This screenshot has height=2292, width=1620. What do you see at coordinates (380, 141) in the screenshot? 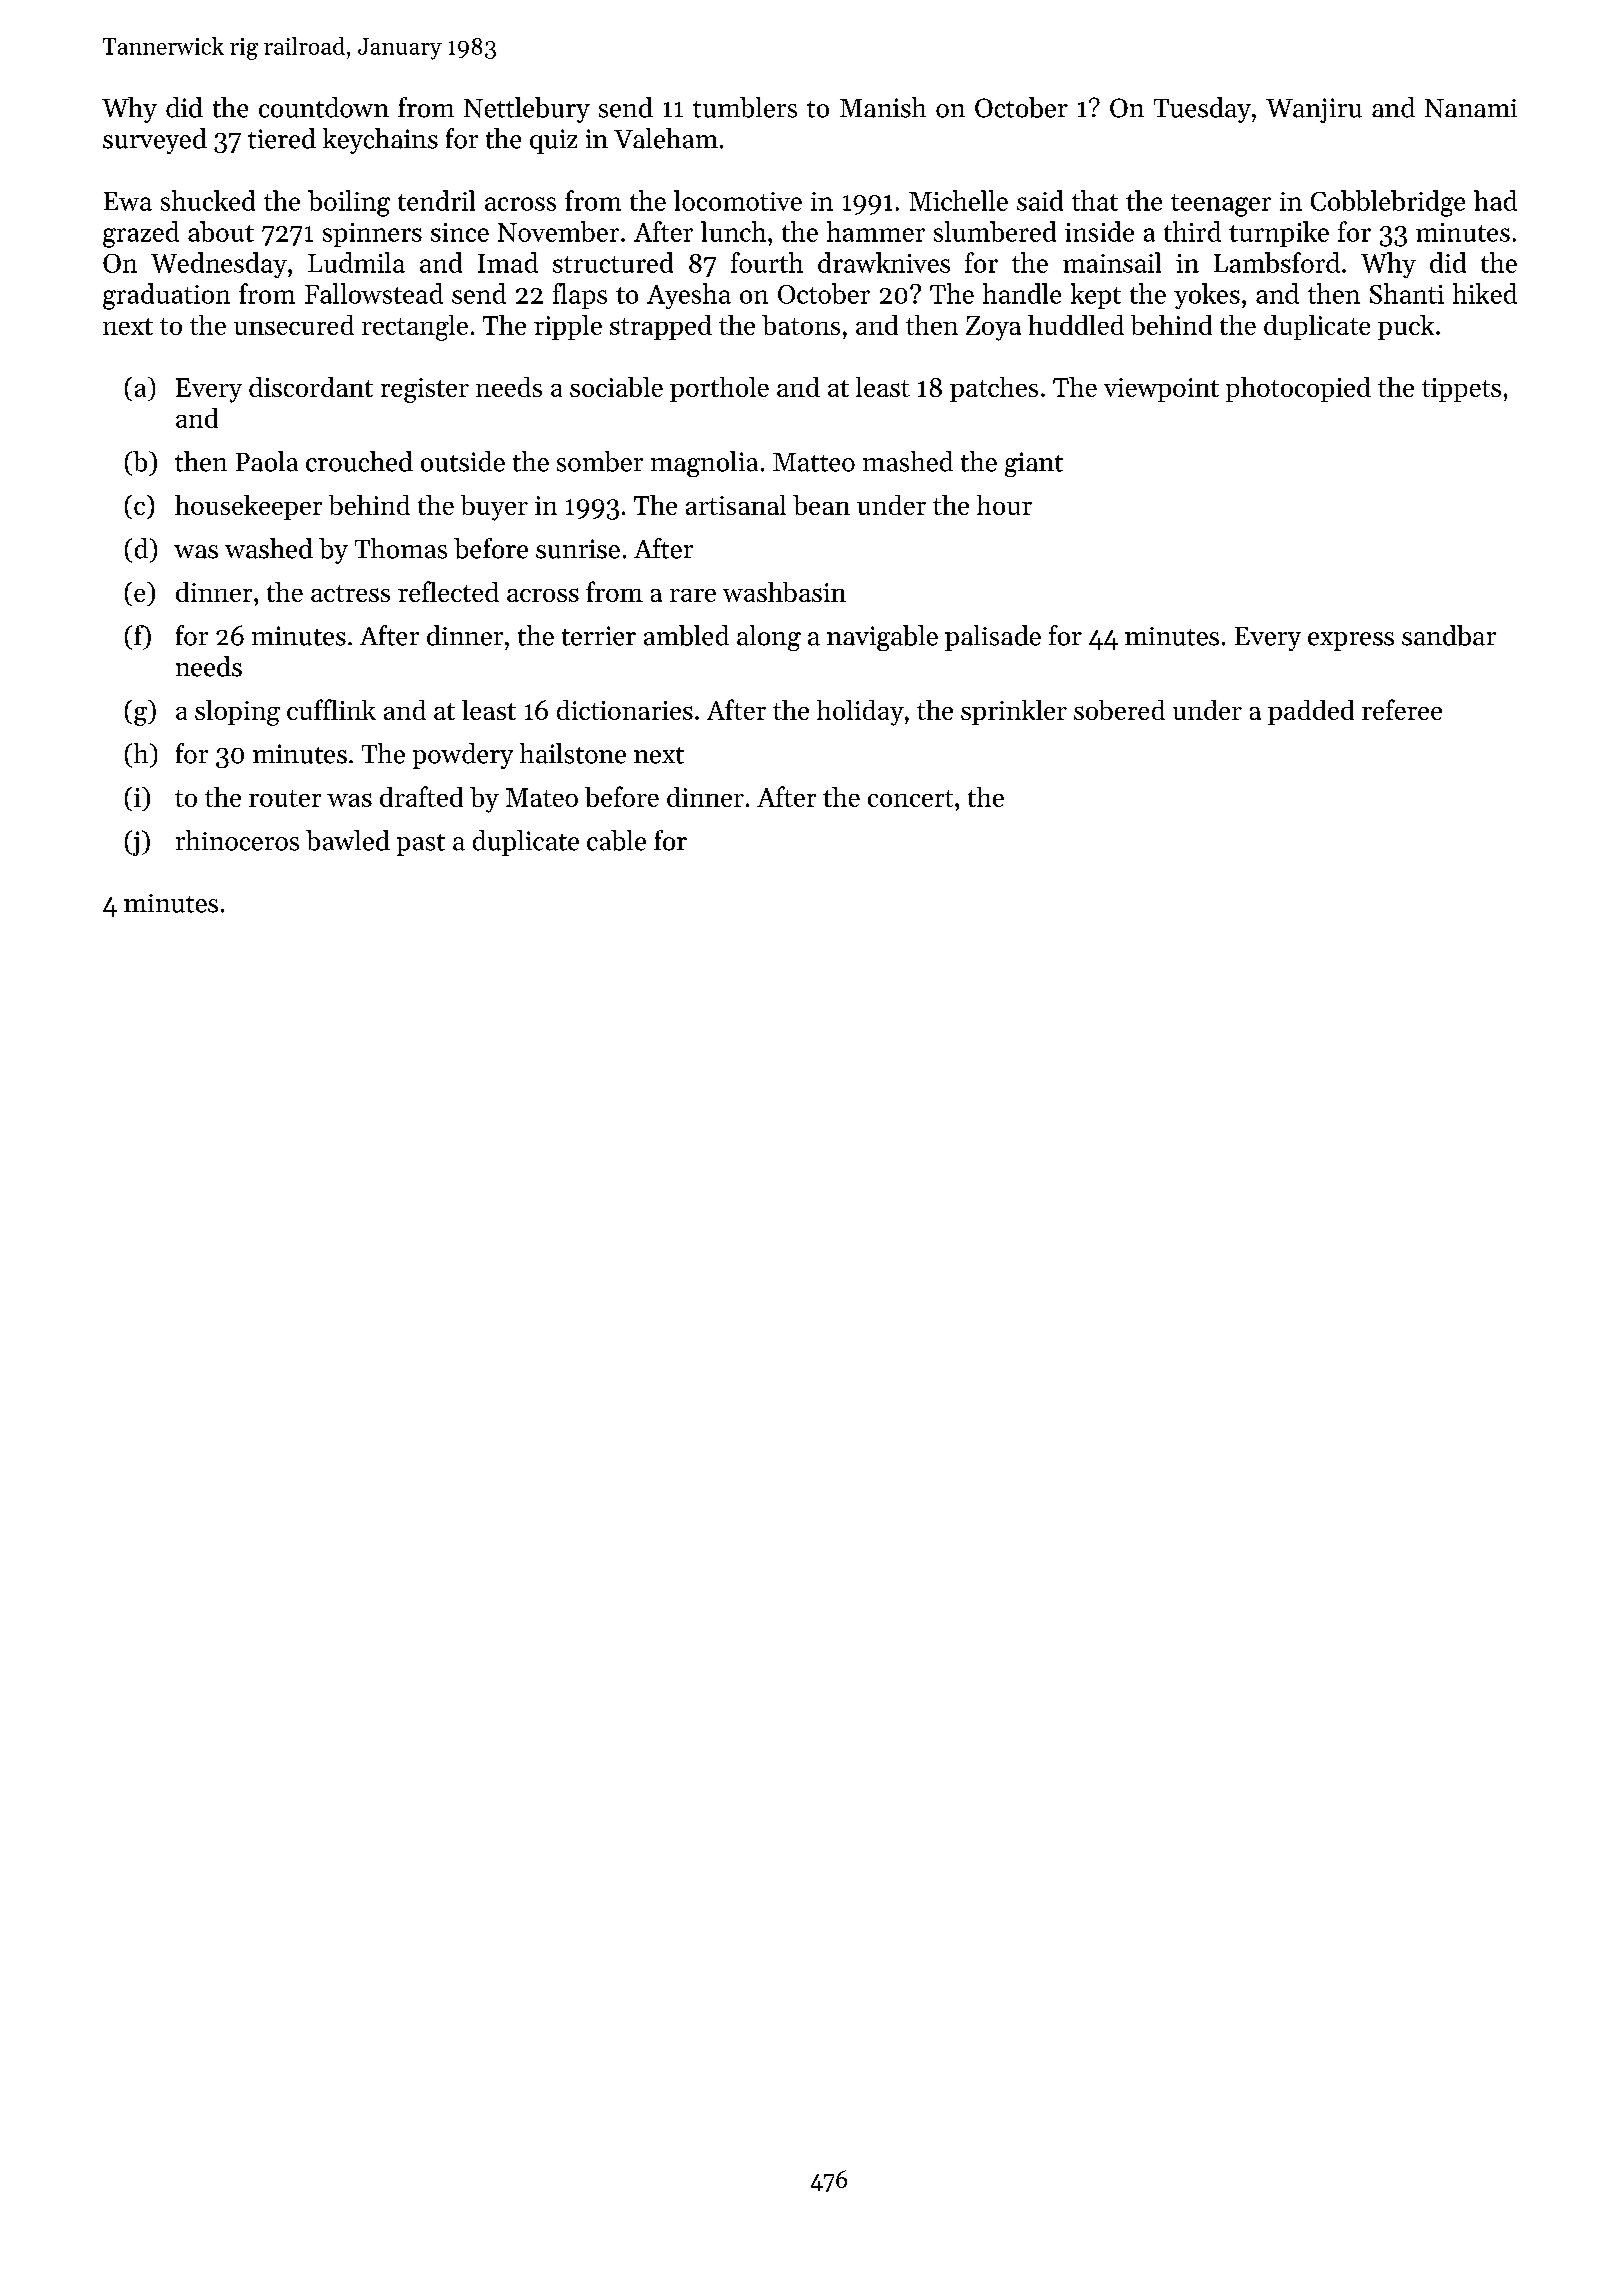
I see `keychains` at bounding box center [380, 141].
